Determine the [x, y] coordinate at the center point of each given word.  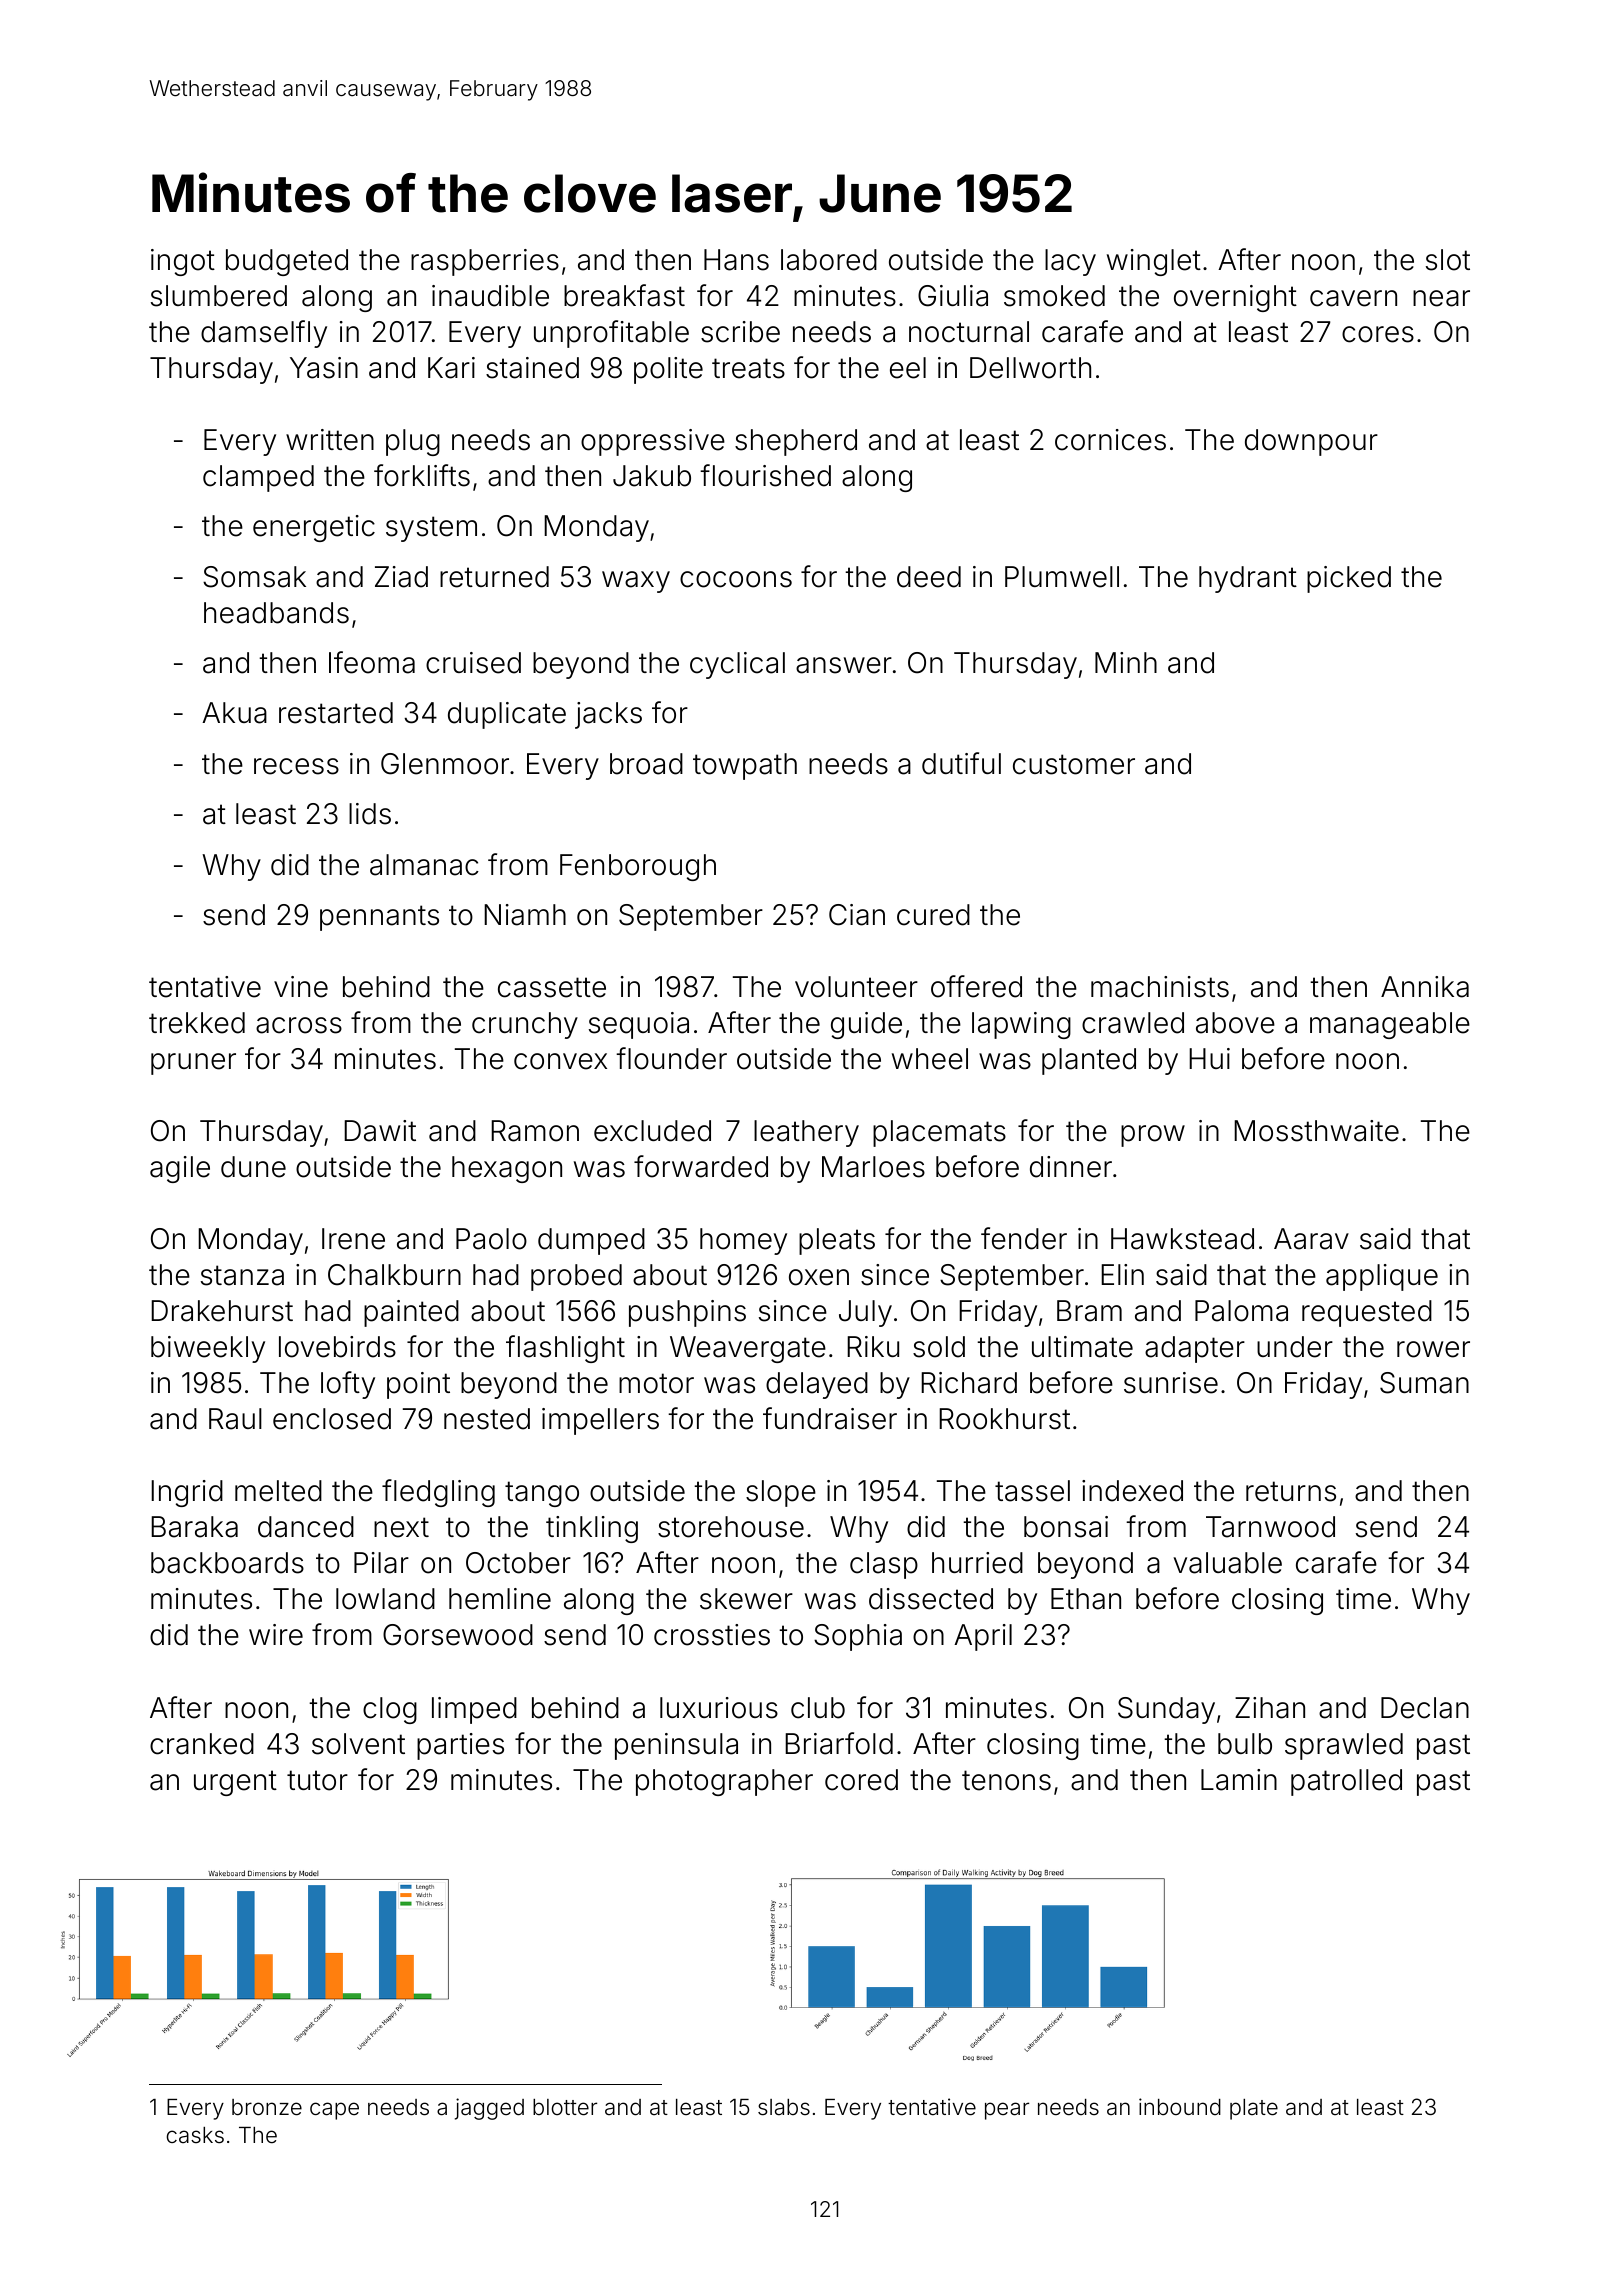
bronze [267, 2107]
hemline [500, 1599]
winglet [1154, 262]
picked [1349, 579]
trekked [197, 1023]
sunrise [1171, 1383]
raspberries [485, 262]
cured [933, 915]
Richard [969, 1383]
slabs [784, 2107]
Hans [736, 260]
